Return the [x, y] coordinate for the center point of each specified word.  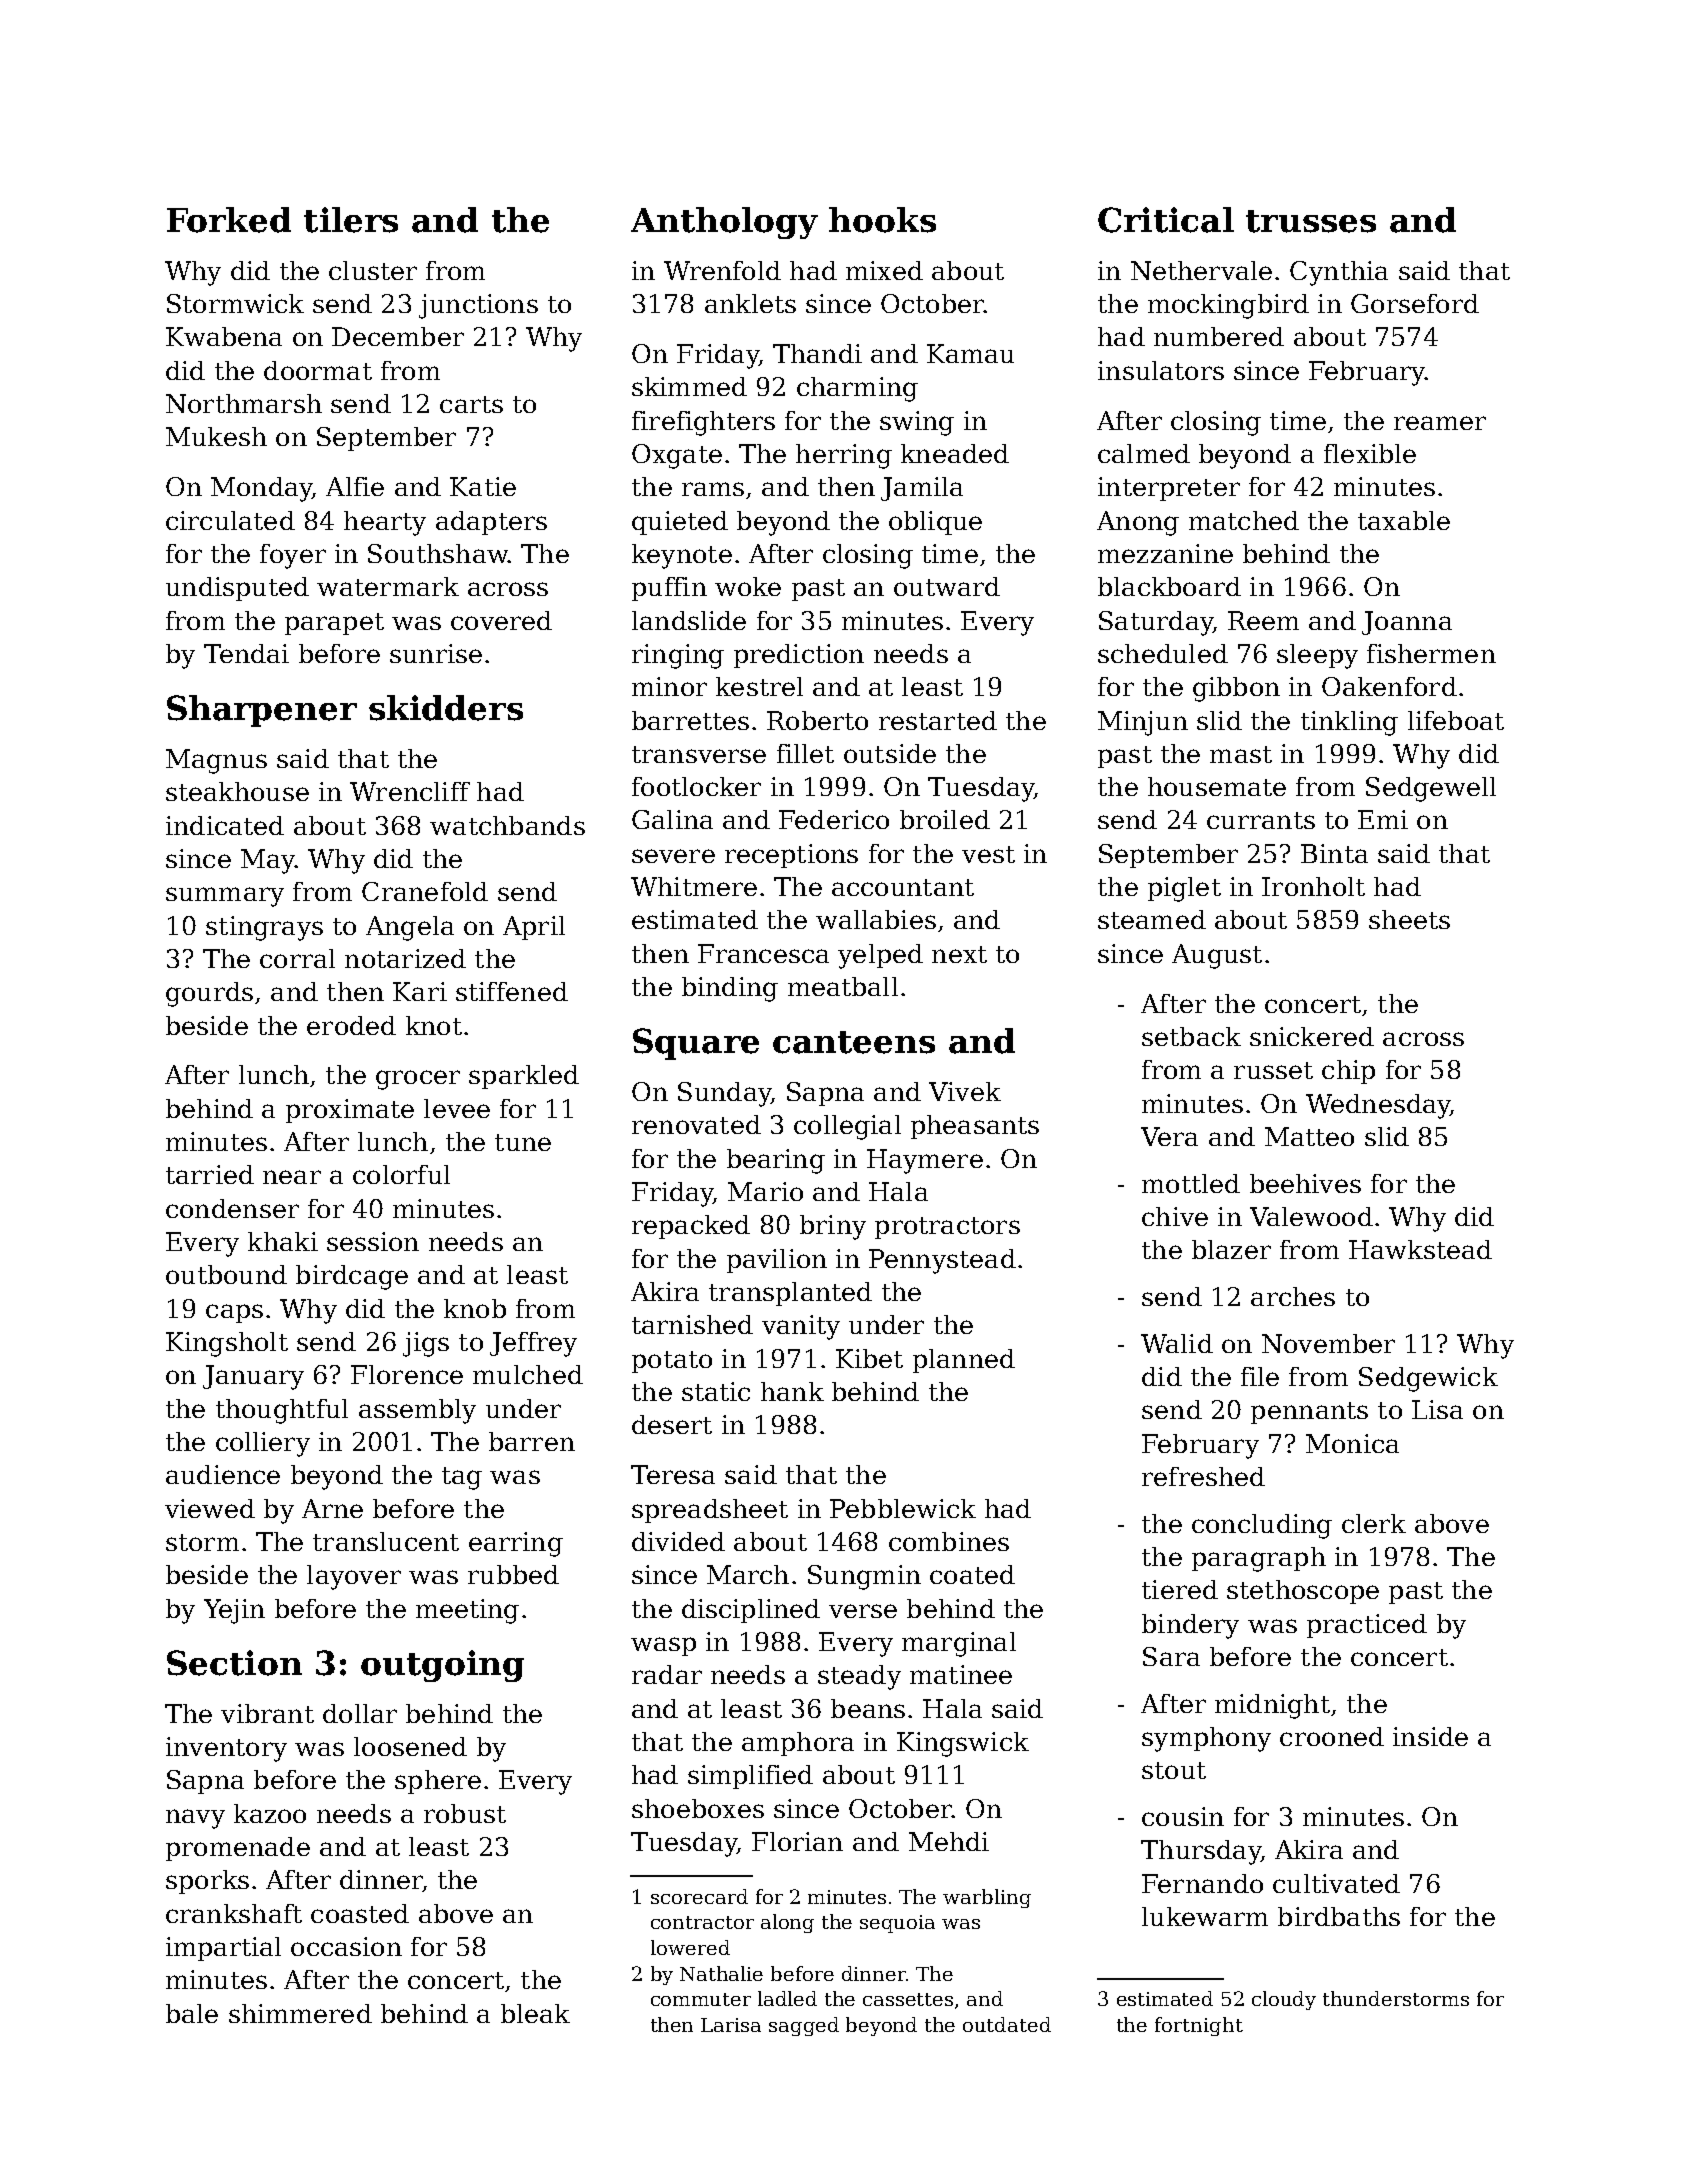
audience [223, 1474]
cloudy [1284, 2000]
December [398, 336]
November [1328, 1343]
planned [964, 1361]
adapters [491, 523]
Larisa [731, 2025]
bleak [535, 2013]
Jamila [922, 489]
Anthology [724, 223]
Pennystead [942, 1261]
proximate [350, 1111]
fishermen [1431, 653]
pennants [1309, 1413]
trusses [1311, 221]
